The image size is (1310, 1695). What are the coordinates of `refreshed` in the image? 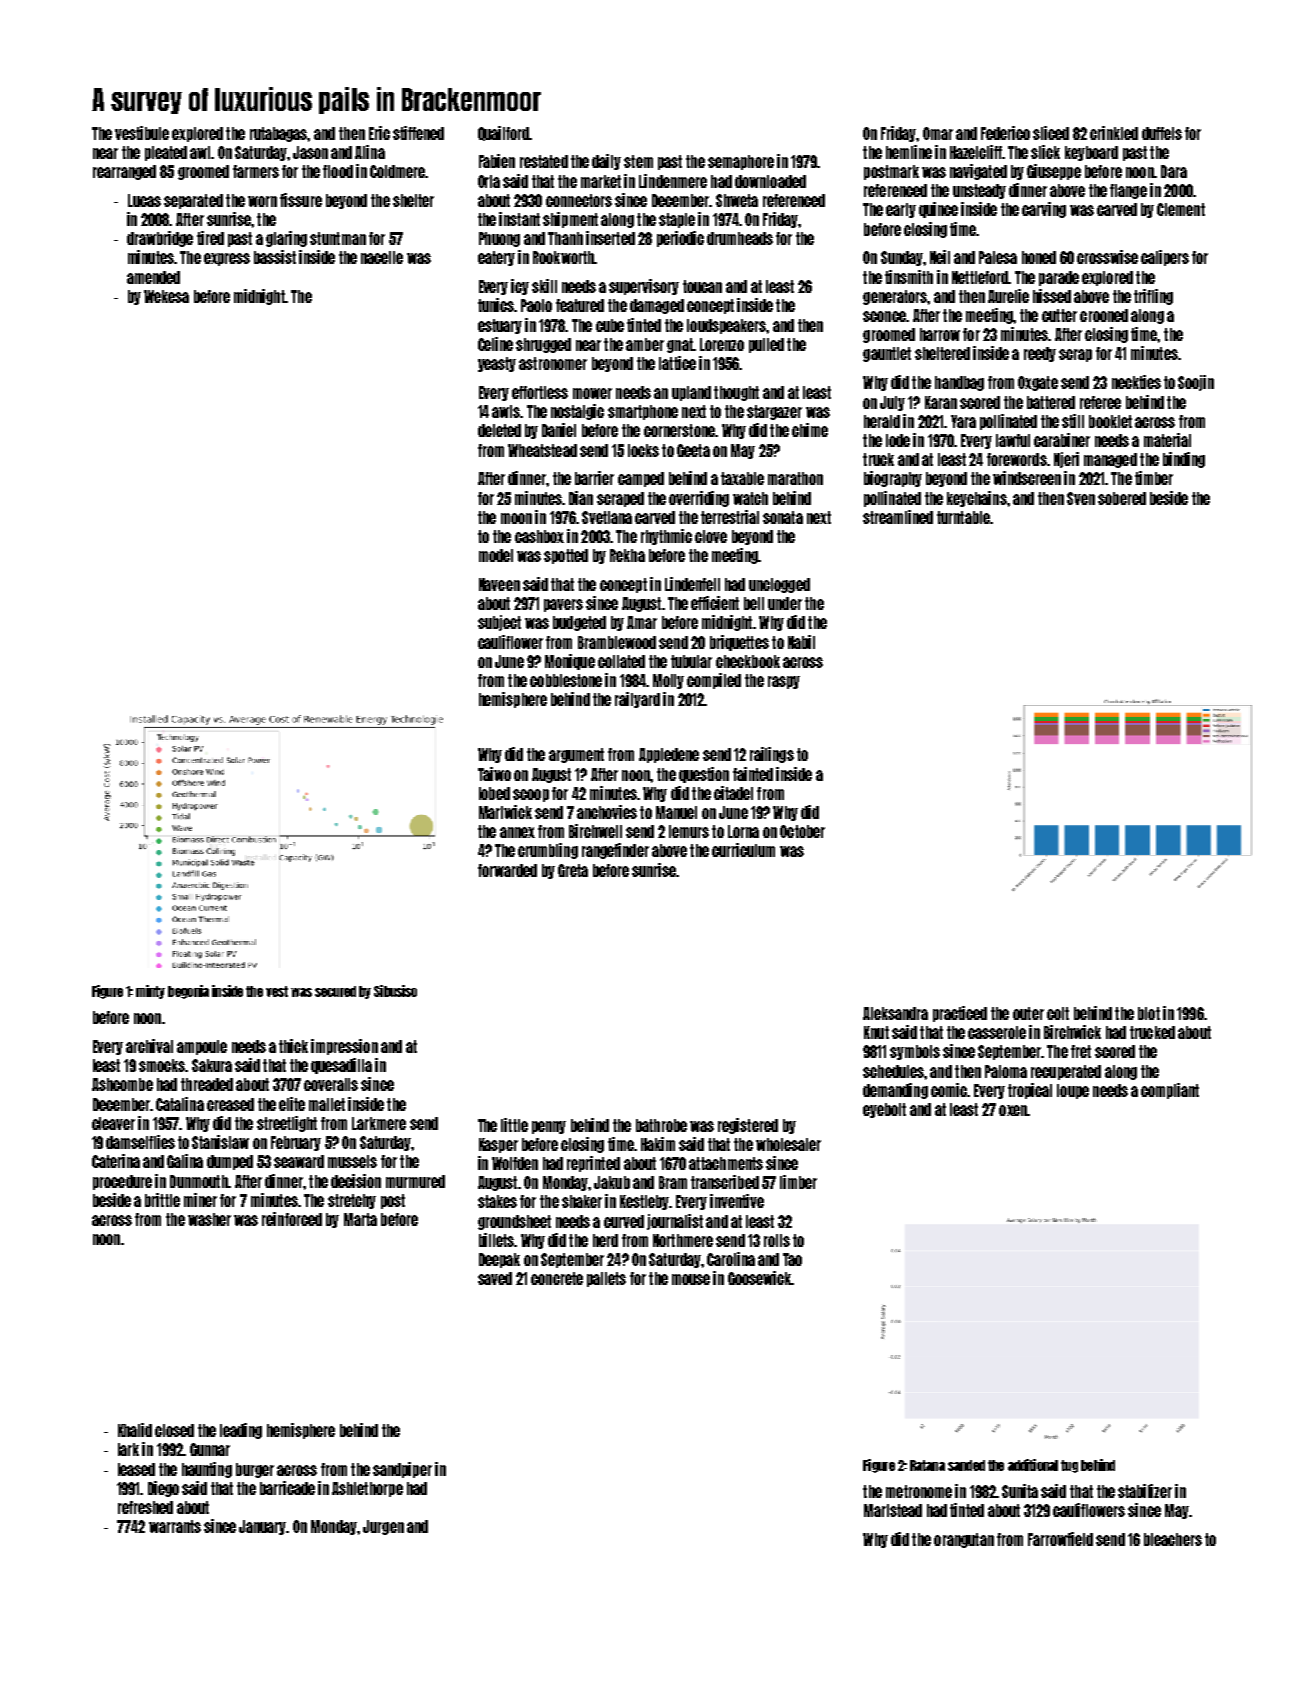 It's located at (145, 1507).
